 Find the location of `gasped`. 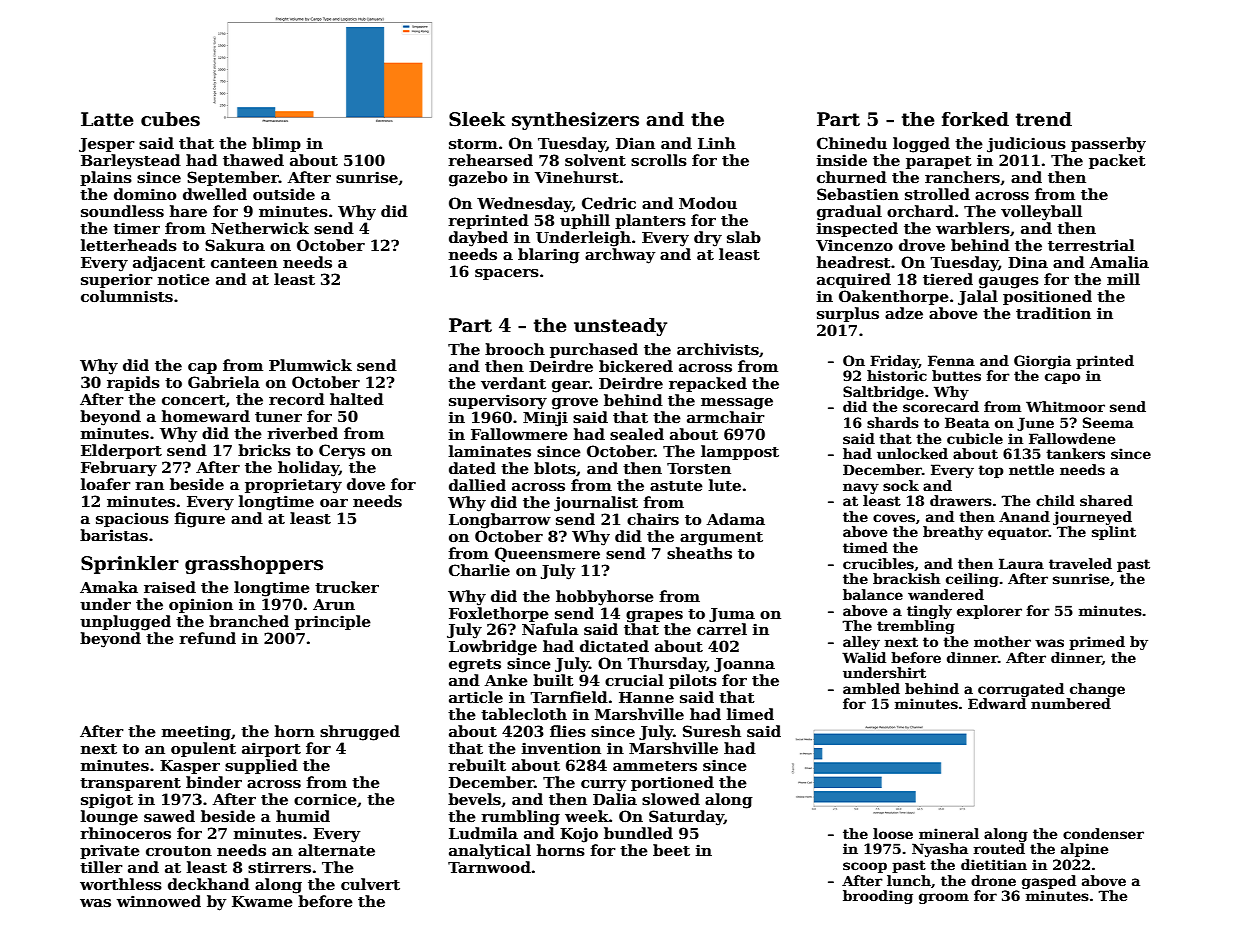

gasped is located at coordinates (1049, 882).
